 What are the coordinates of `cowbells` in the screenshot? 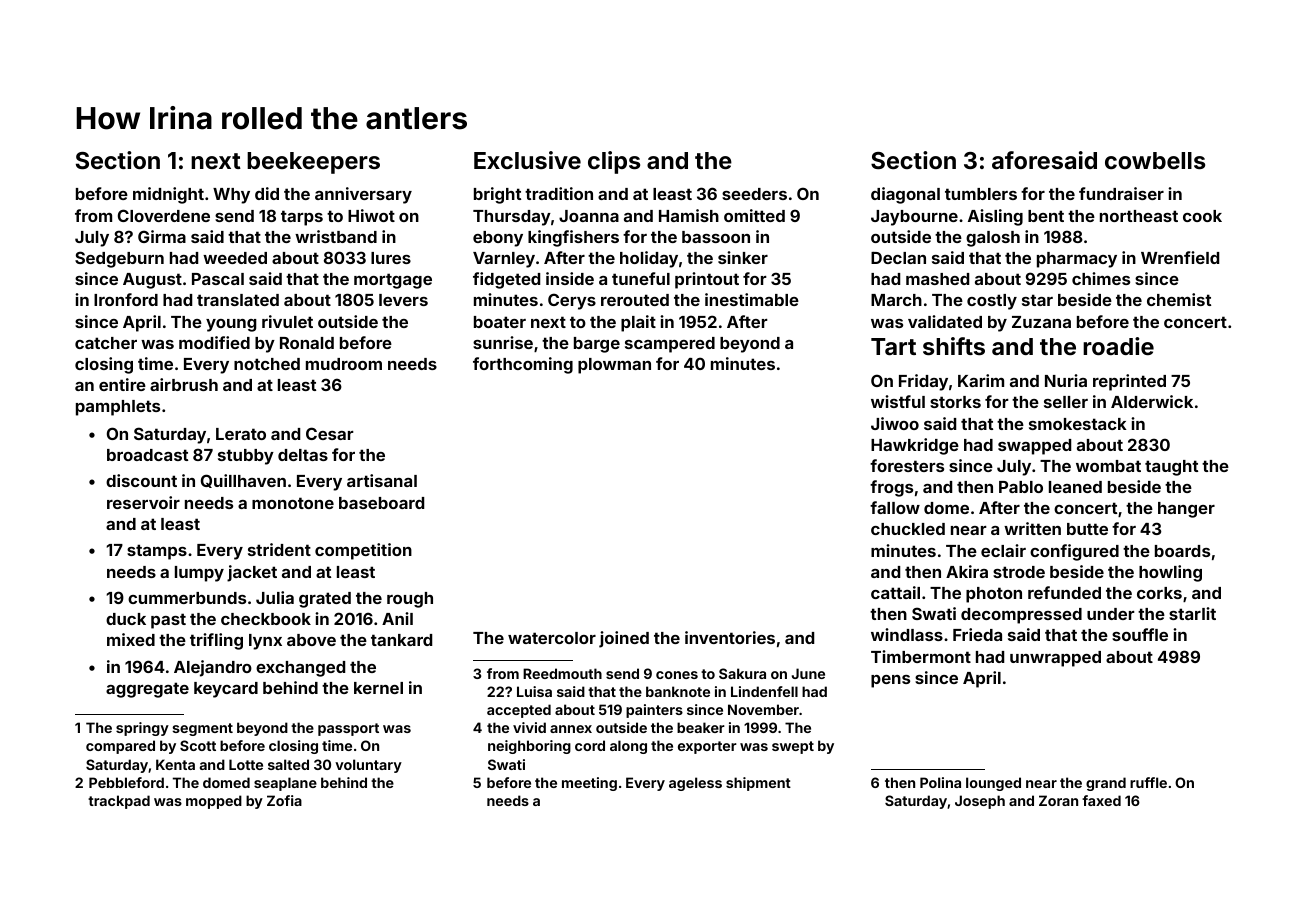 It's located at (1155, 160).
